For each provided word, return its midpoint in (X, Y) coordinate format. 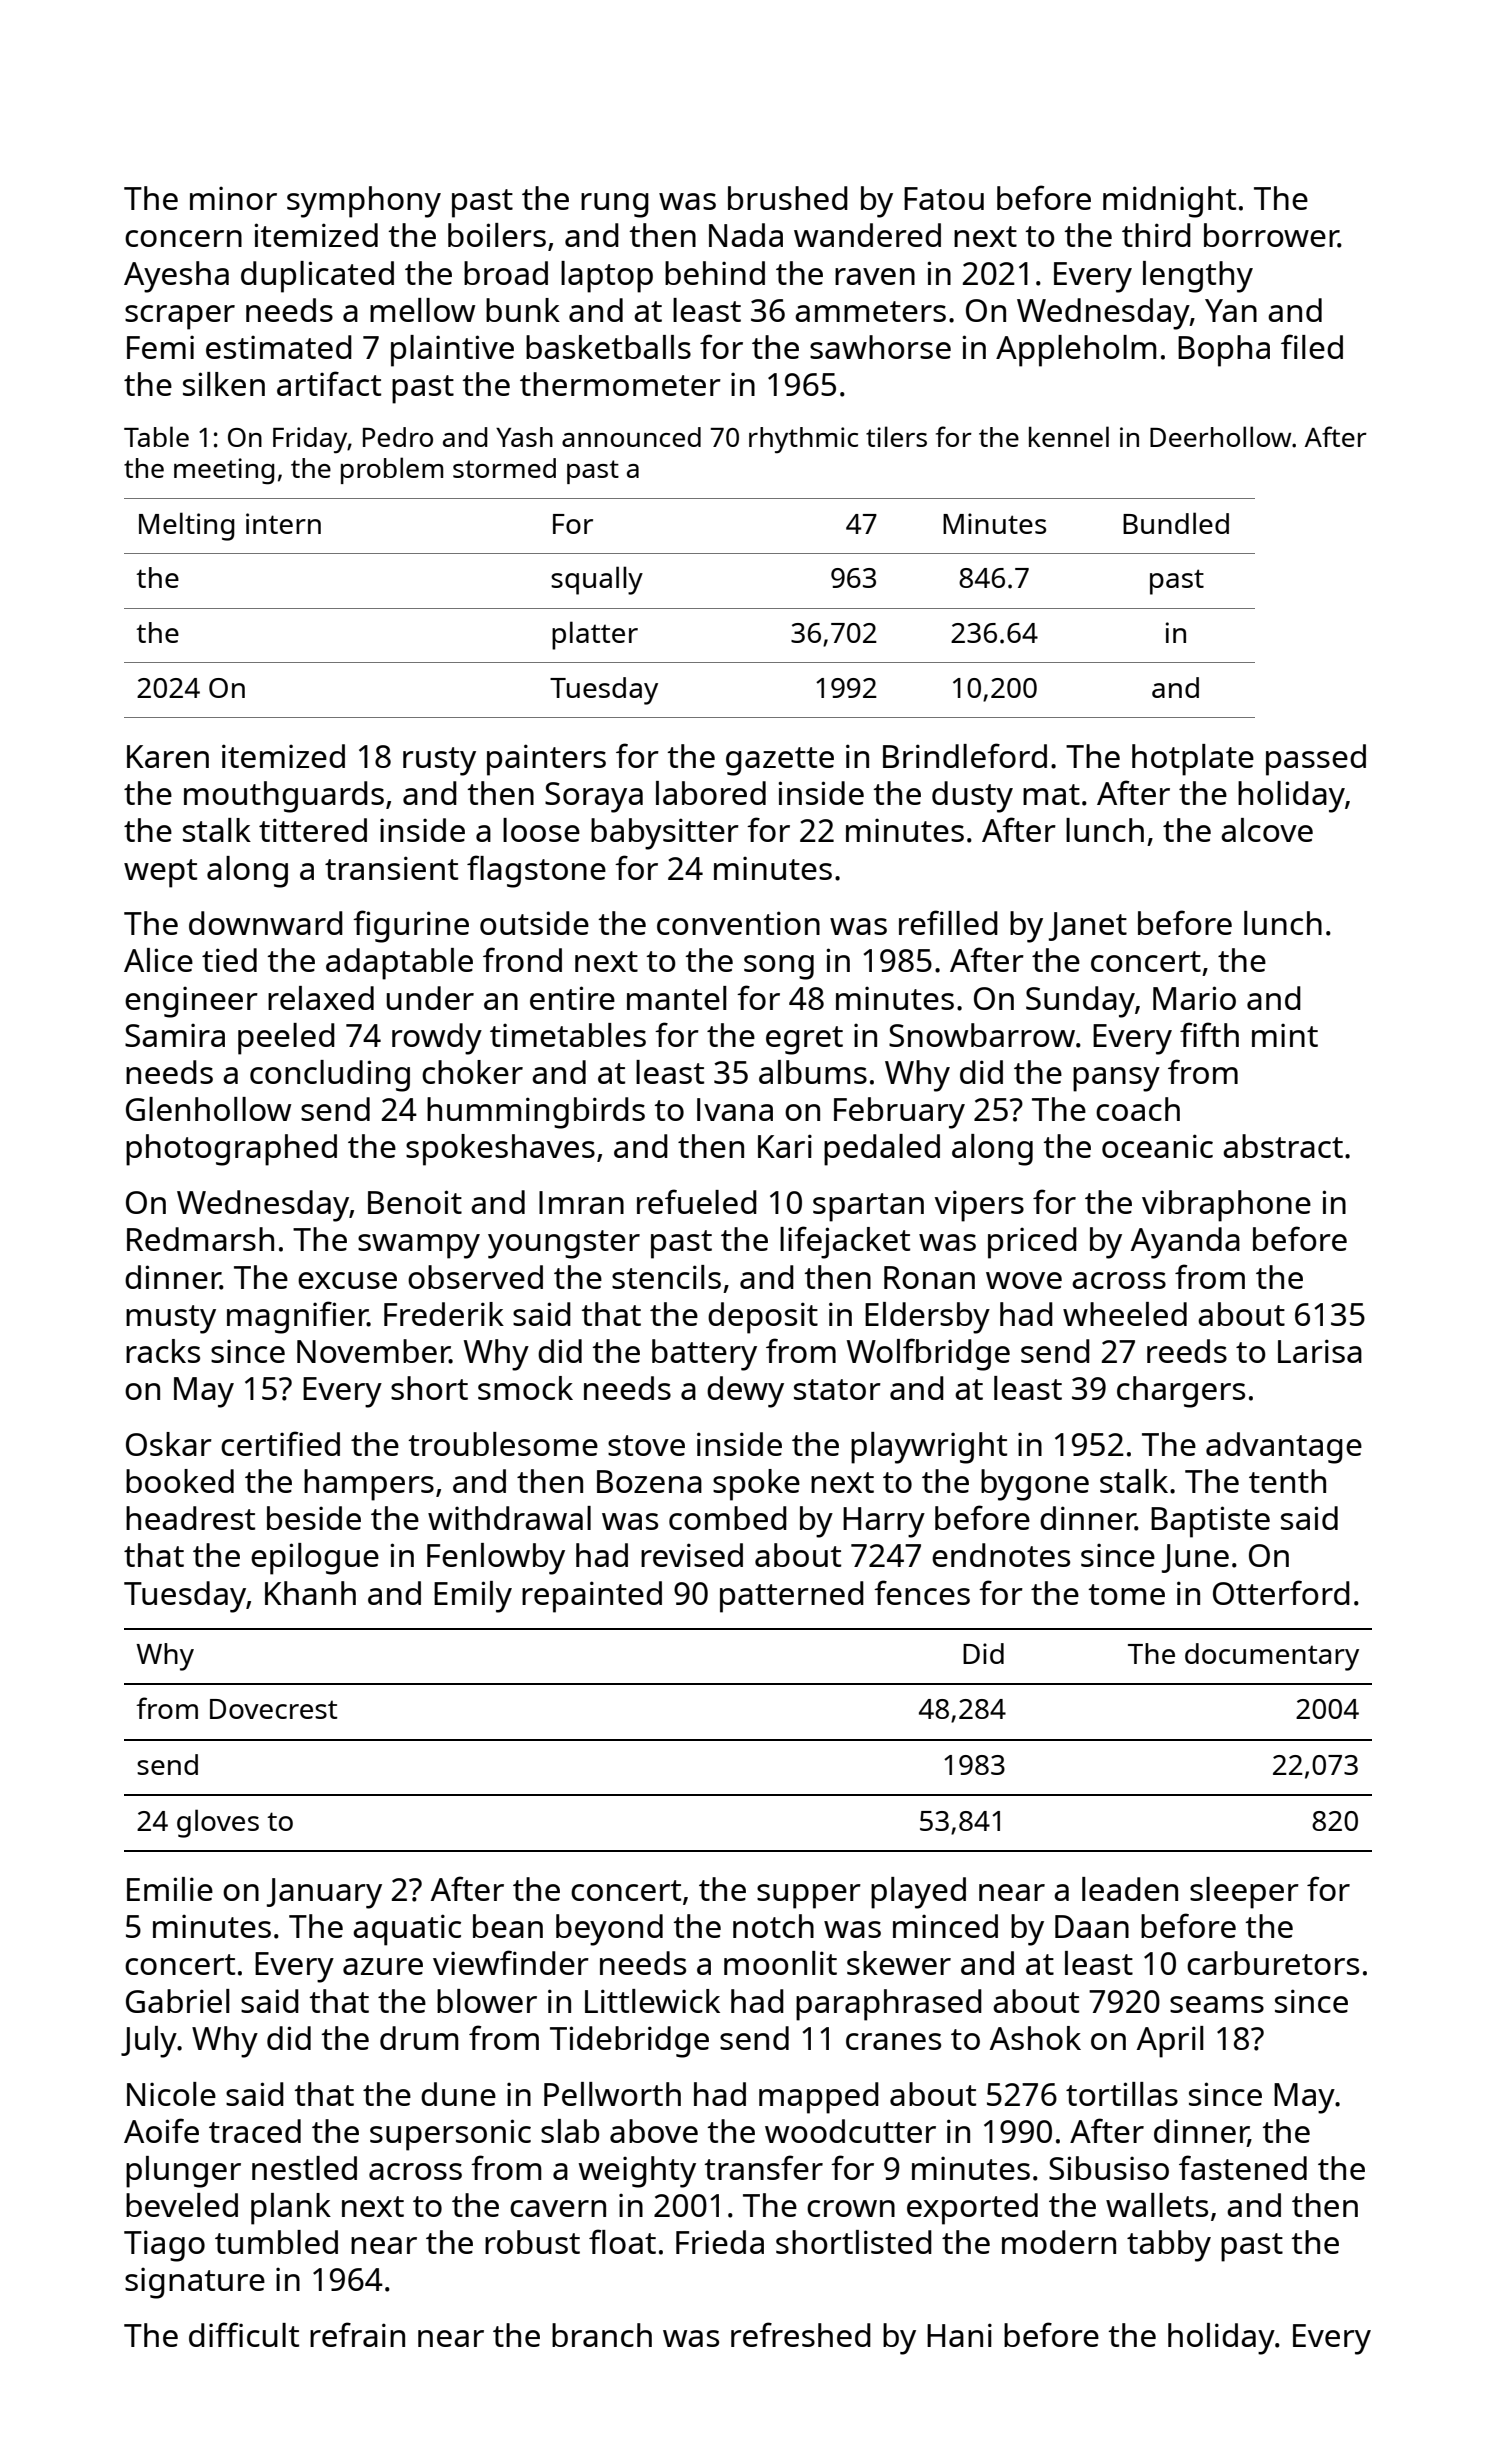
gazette (780, 761)
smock (525, 1388)
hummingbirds (536, 1113)
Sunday (1080, 1002)
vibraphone (1226, 1206)
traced (255, 2131)
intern (283, 523)
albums (813, 1072)
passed (1316, 760)
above (654, 2131)
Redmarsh (200, 1239)
